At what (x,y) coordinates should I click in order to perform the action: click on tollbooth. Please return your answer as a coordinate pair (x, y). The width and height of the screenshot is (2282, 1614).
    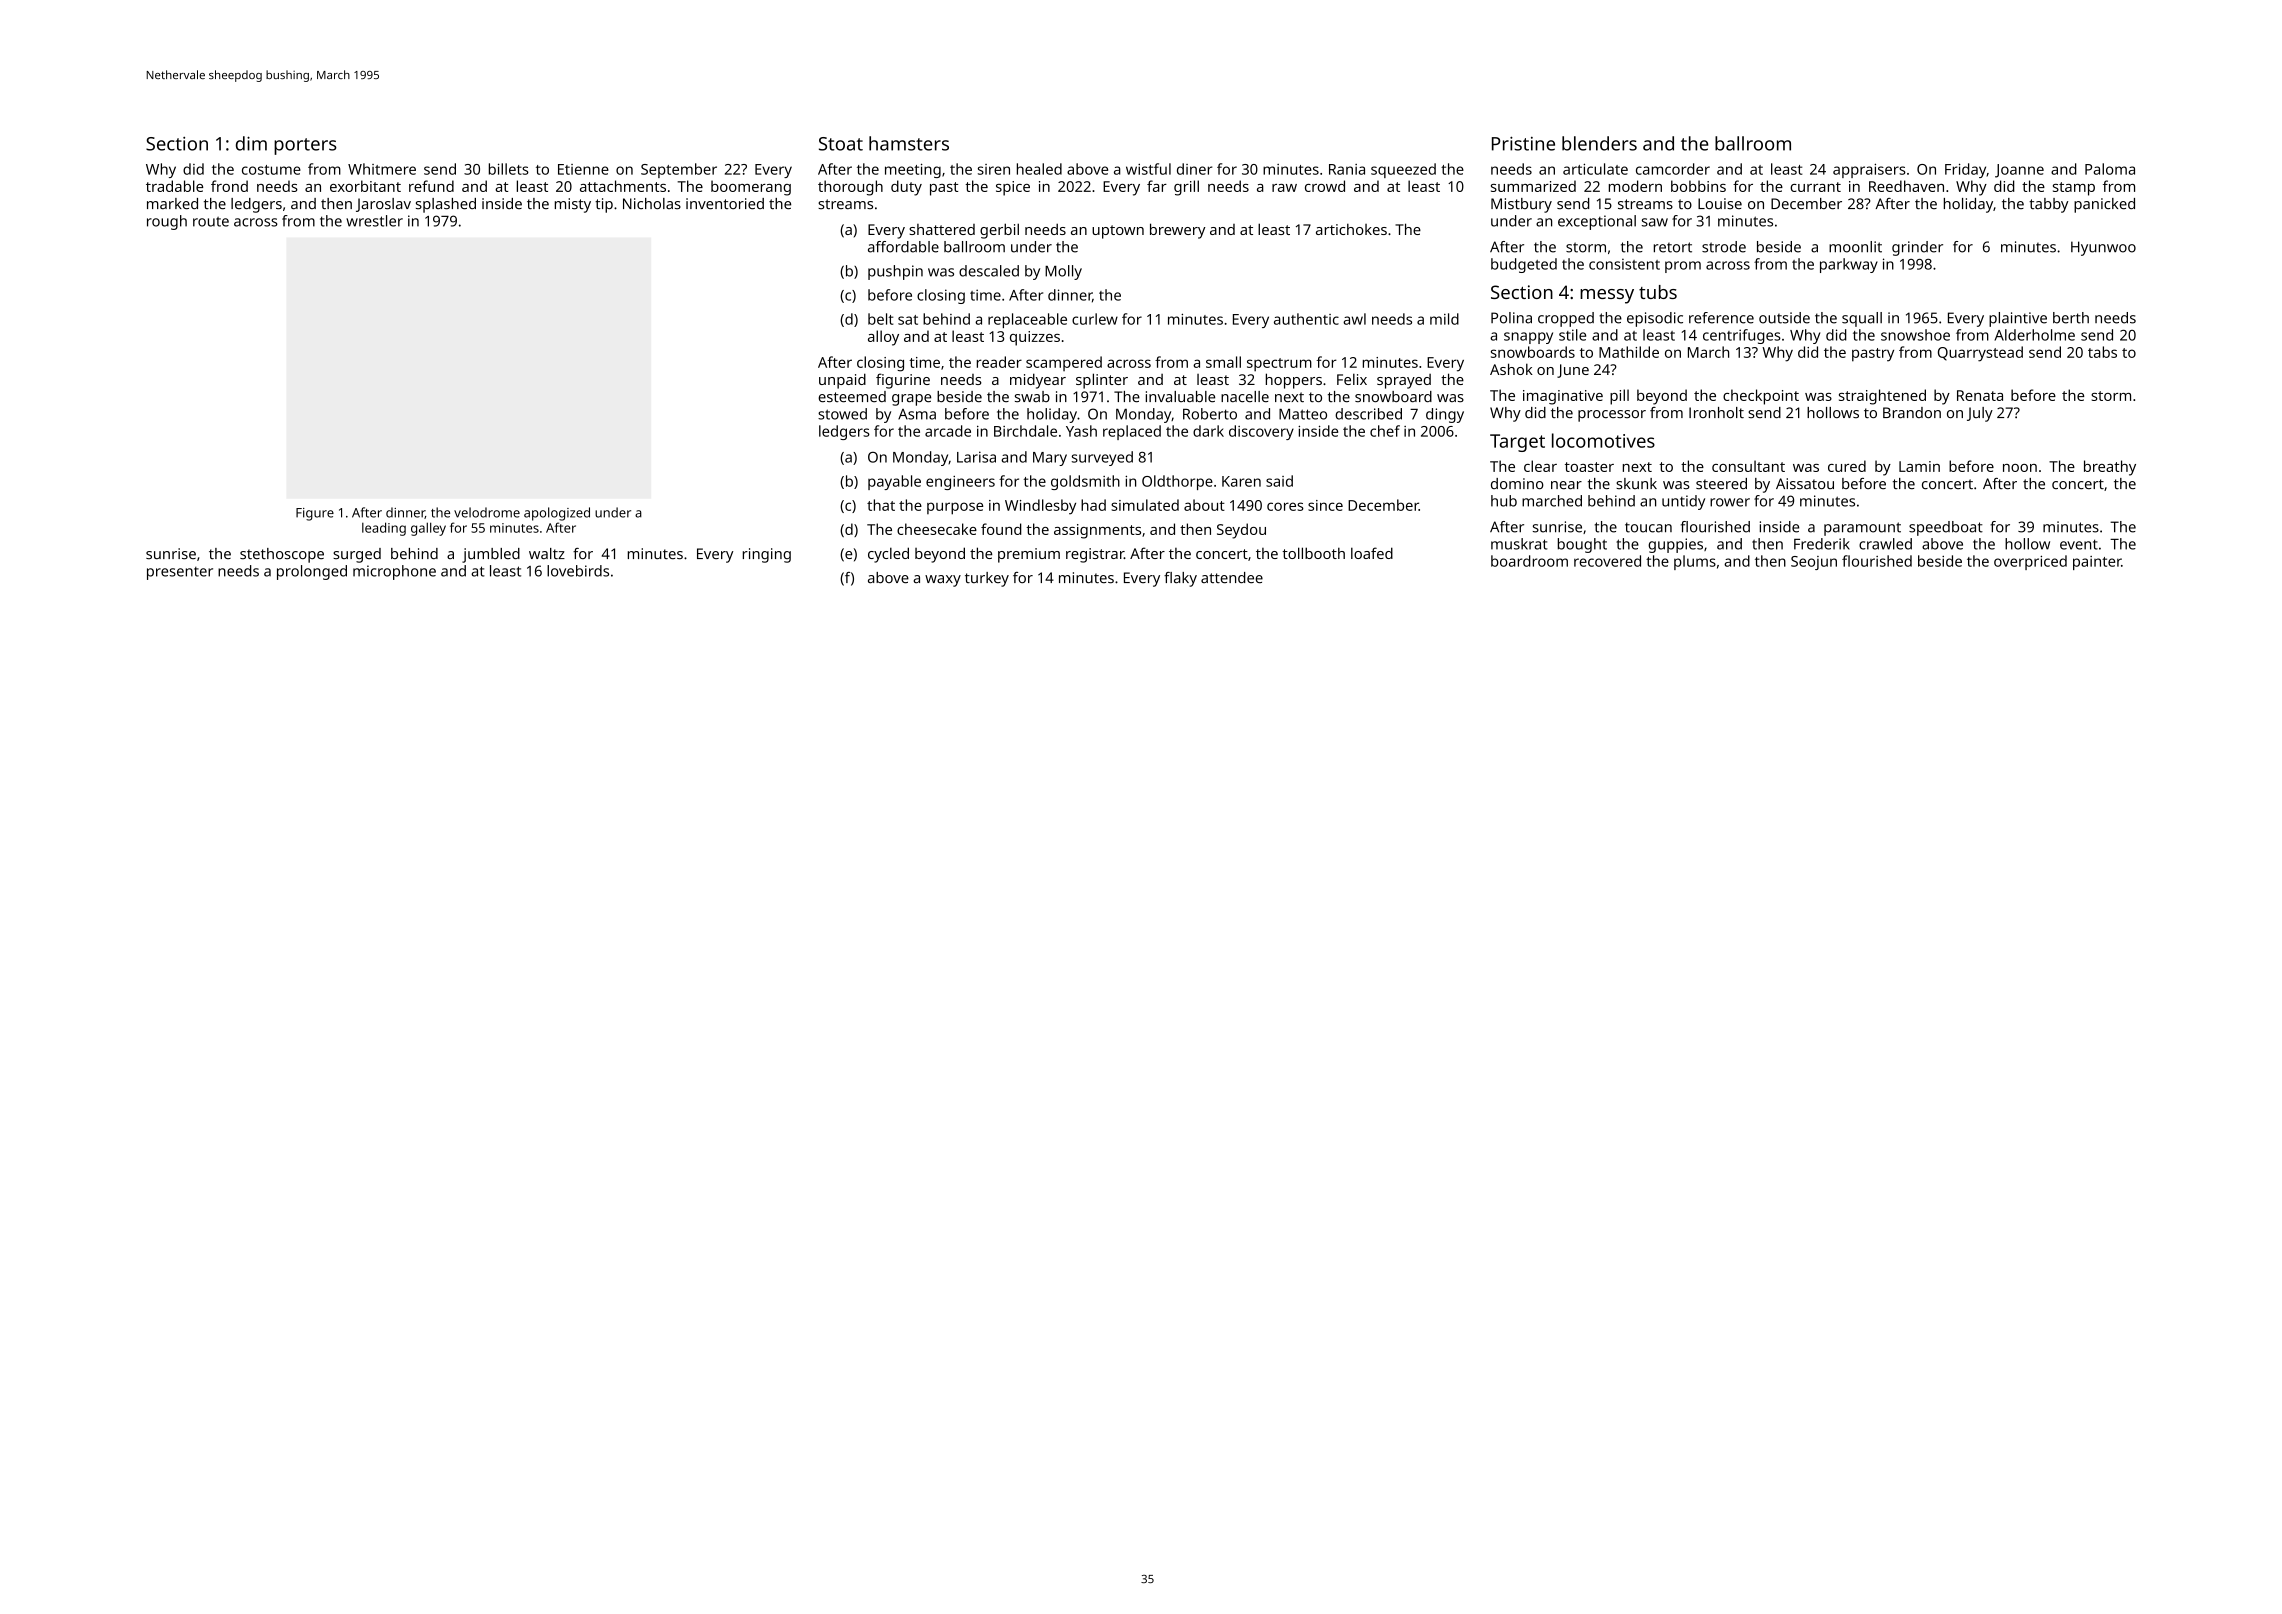
    Looking at the image, I should click on (1313, 553).
